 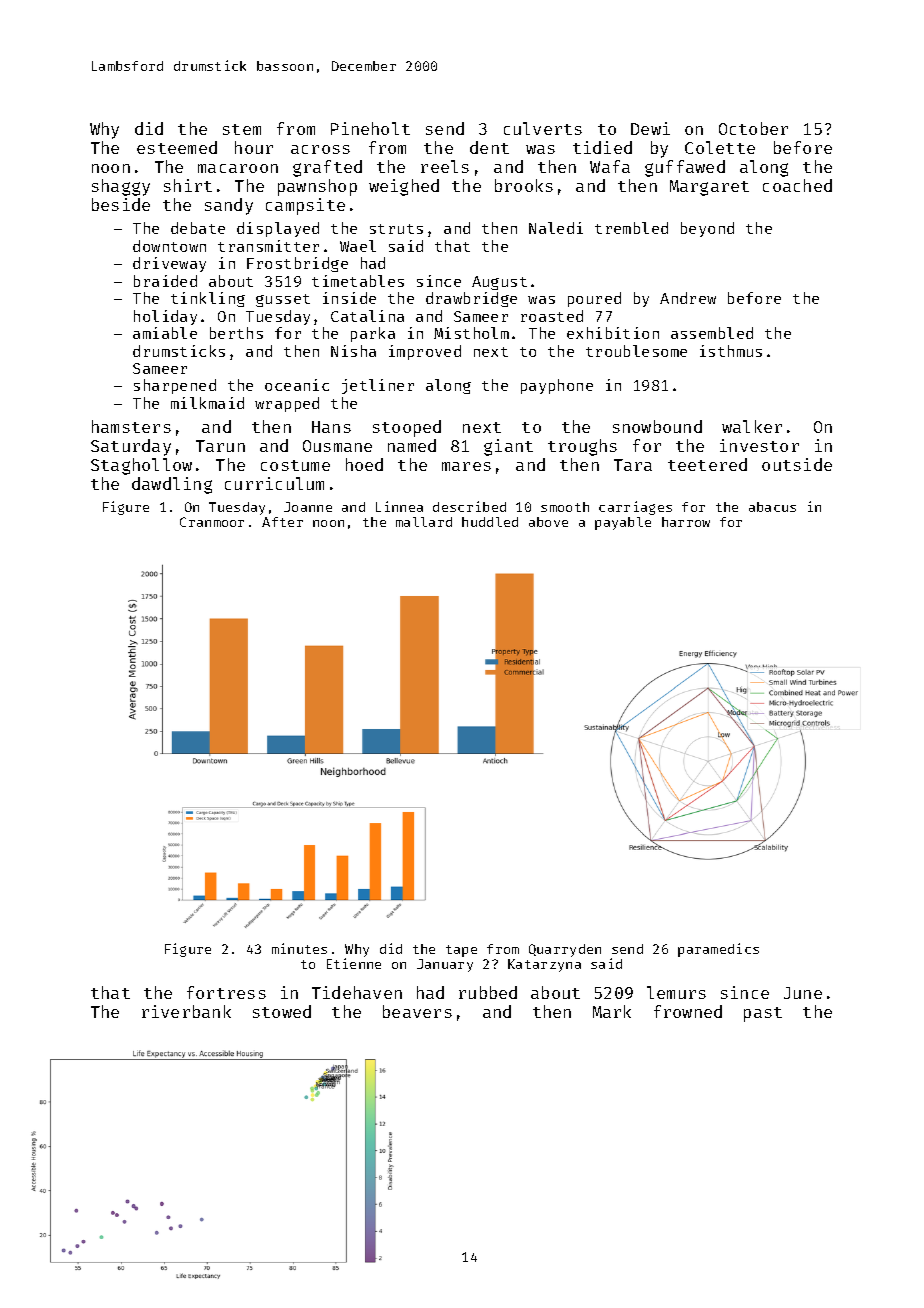 What do you see at coordinates (461, 951) in the page?
I see `tape` at bounding box center [461, 951].
